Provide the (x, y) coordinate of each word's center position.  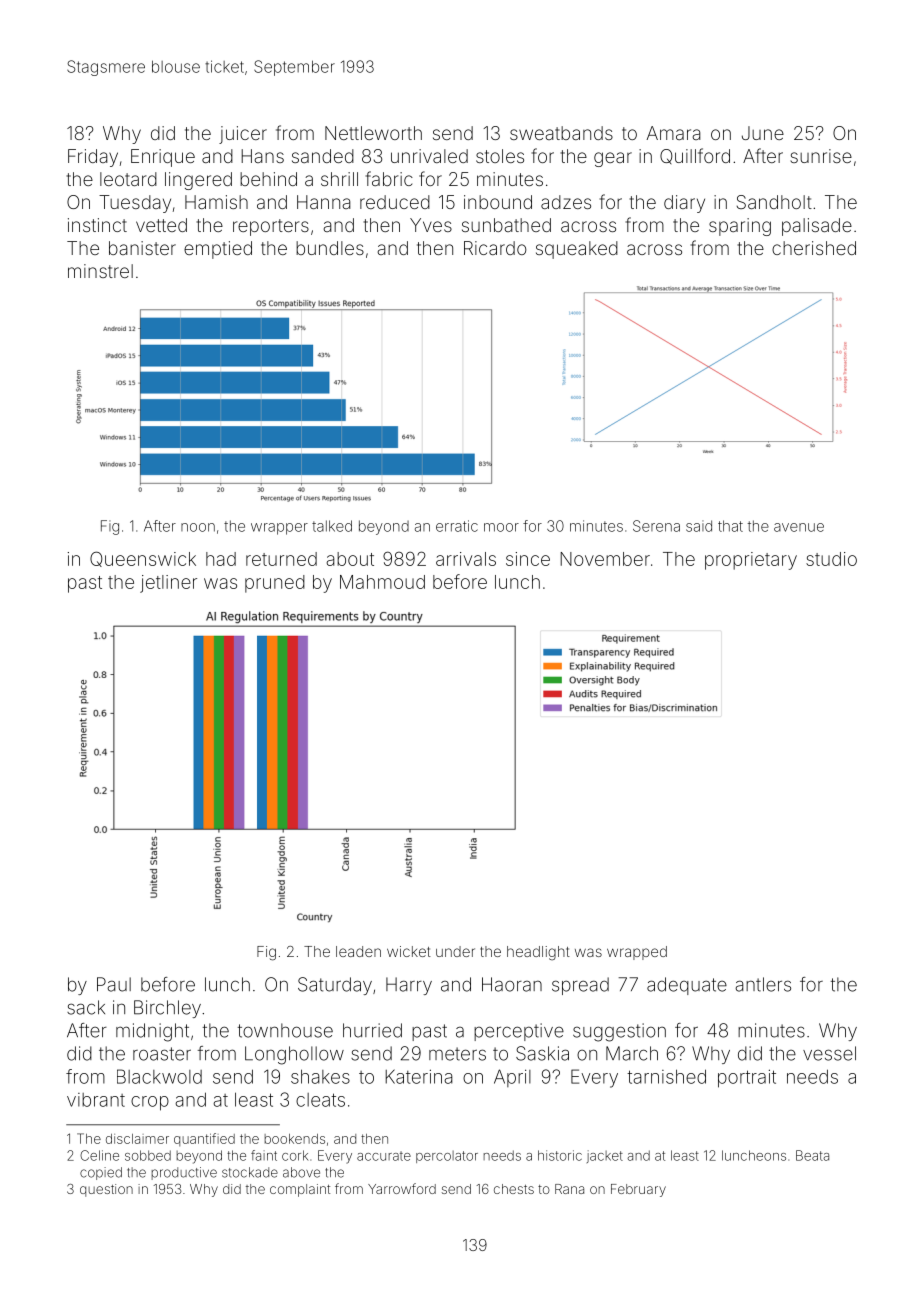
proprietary (751, 561)
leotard (128, 179)
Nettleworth (373, 133)
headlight (538, 953)
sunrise (821, 156)
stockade (250, 1172)
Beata (812, 1155)
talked (332, 526)
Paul (114, 984)
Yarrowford (402, 1188)
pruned (275, 584)
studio (831, 559)
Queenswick (143, 559)
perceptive (519, 1032)
